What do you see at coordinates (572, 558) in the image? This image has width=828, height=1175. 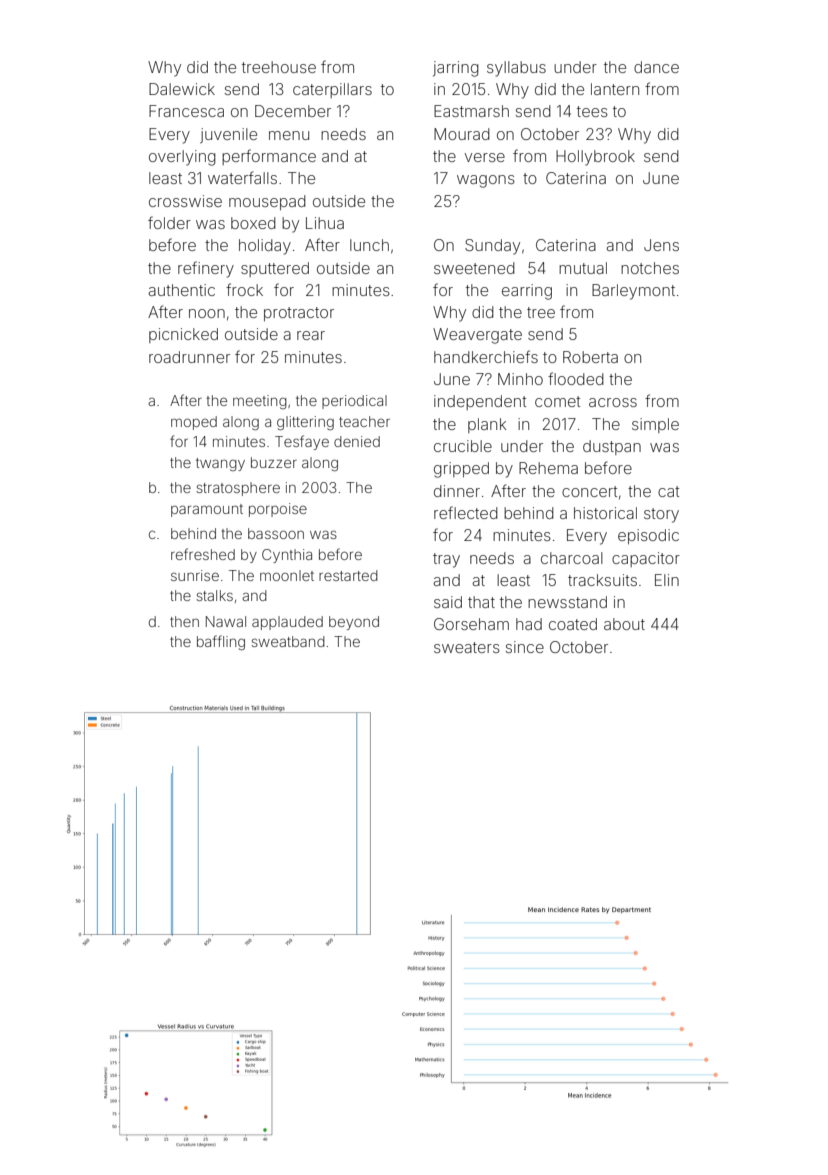 I see `charcoal` at bounding box center [572, 558].
